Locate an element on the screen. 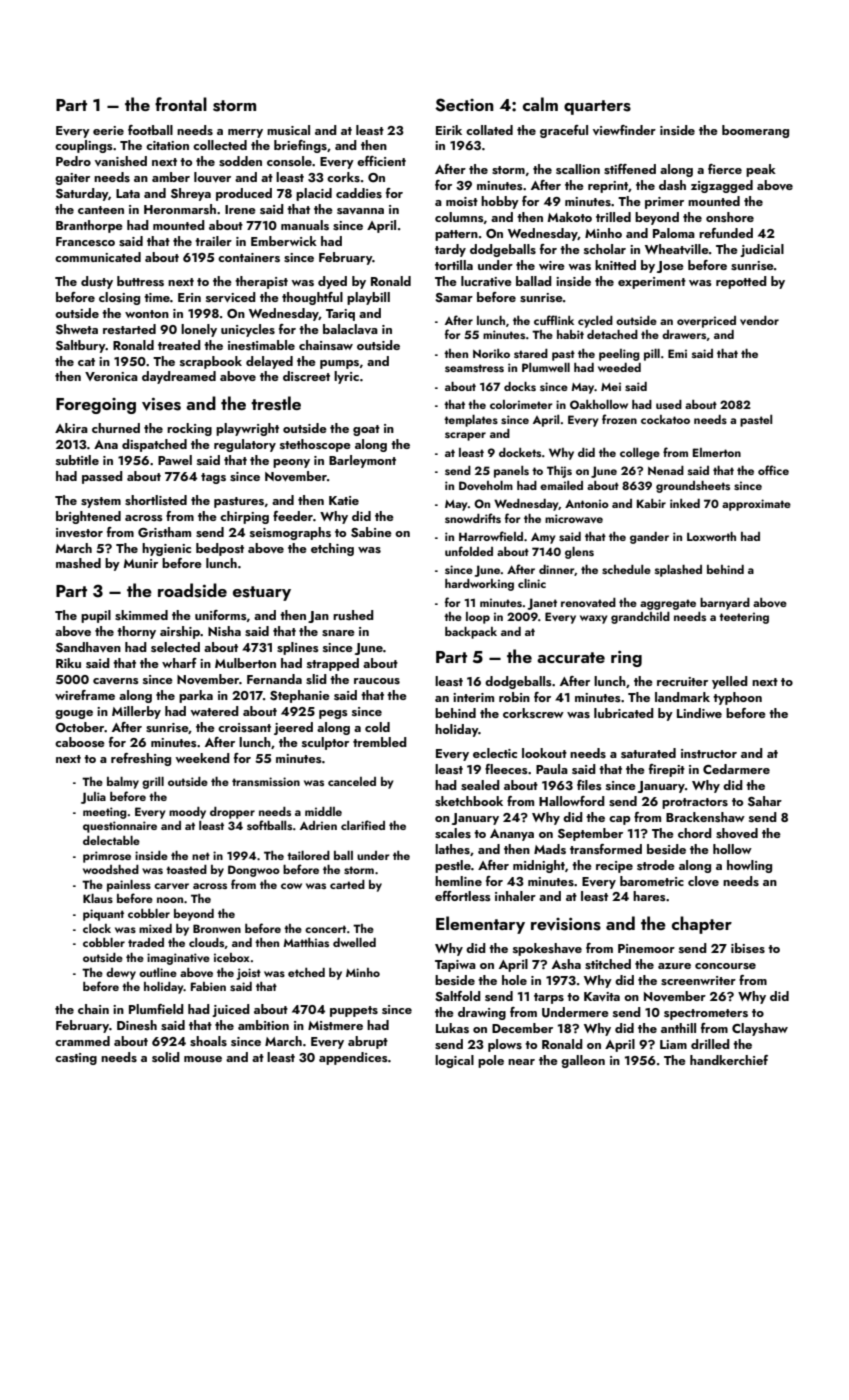 This screenshot has width=849, height=1400. Antonio is located at coordinates (587, 503).
